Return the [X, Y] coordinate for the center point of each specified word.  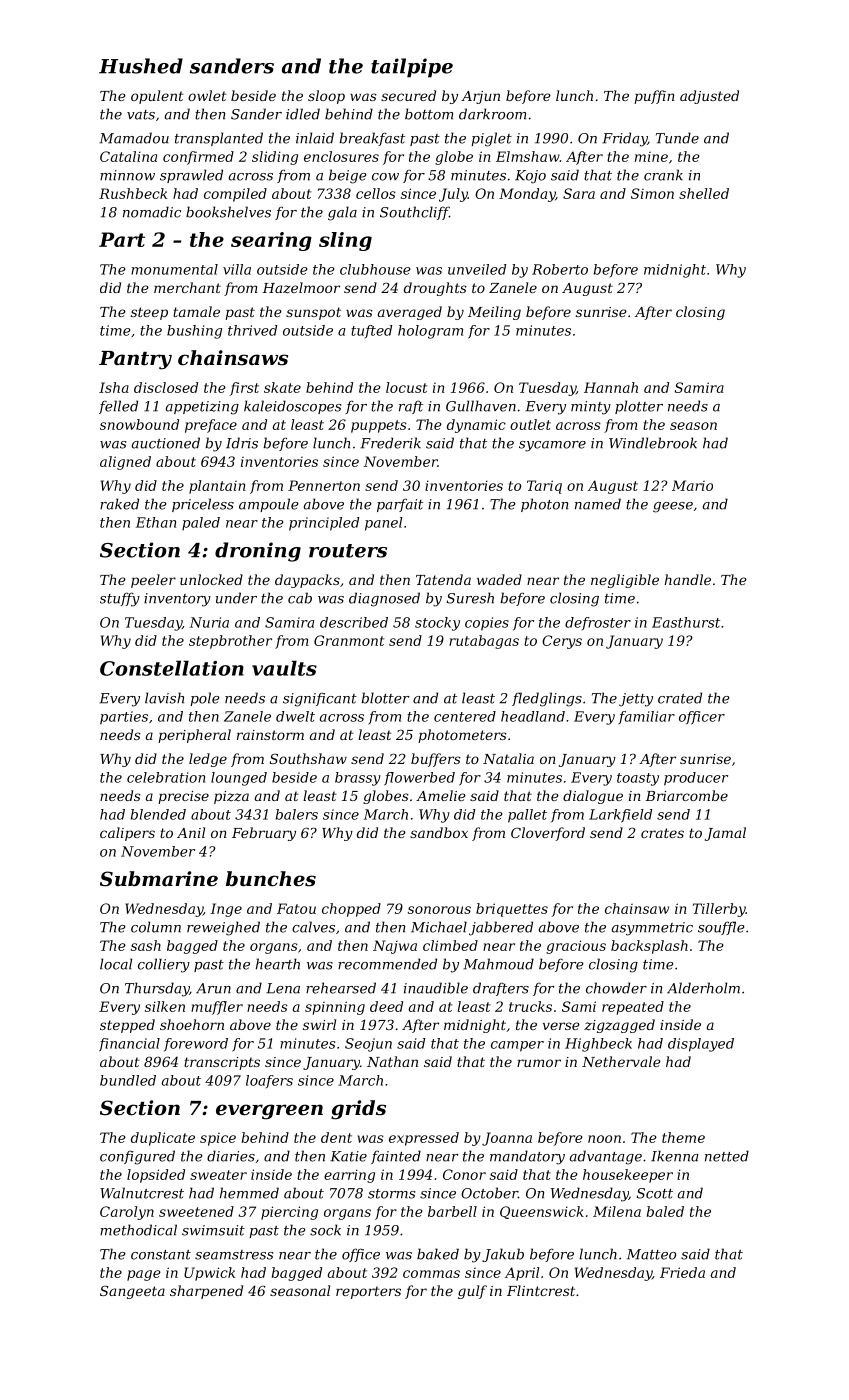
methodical [138, 1230]
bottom [429, 114]
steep [149, 313]
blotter [385, 698]
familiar [646, 718]
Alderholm [703, 988]
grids [358, 1110]
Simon [652, 193]
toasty [638, 779]
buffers [436, 760]
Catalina [128, 156]
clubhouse [375, 269]
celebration [166, 777]
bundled [128, 1080]
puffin [654, 97]
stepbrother [230, 642]
